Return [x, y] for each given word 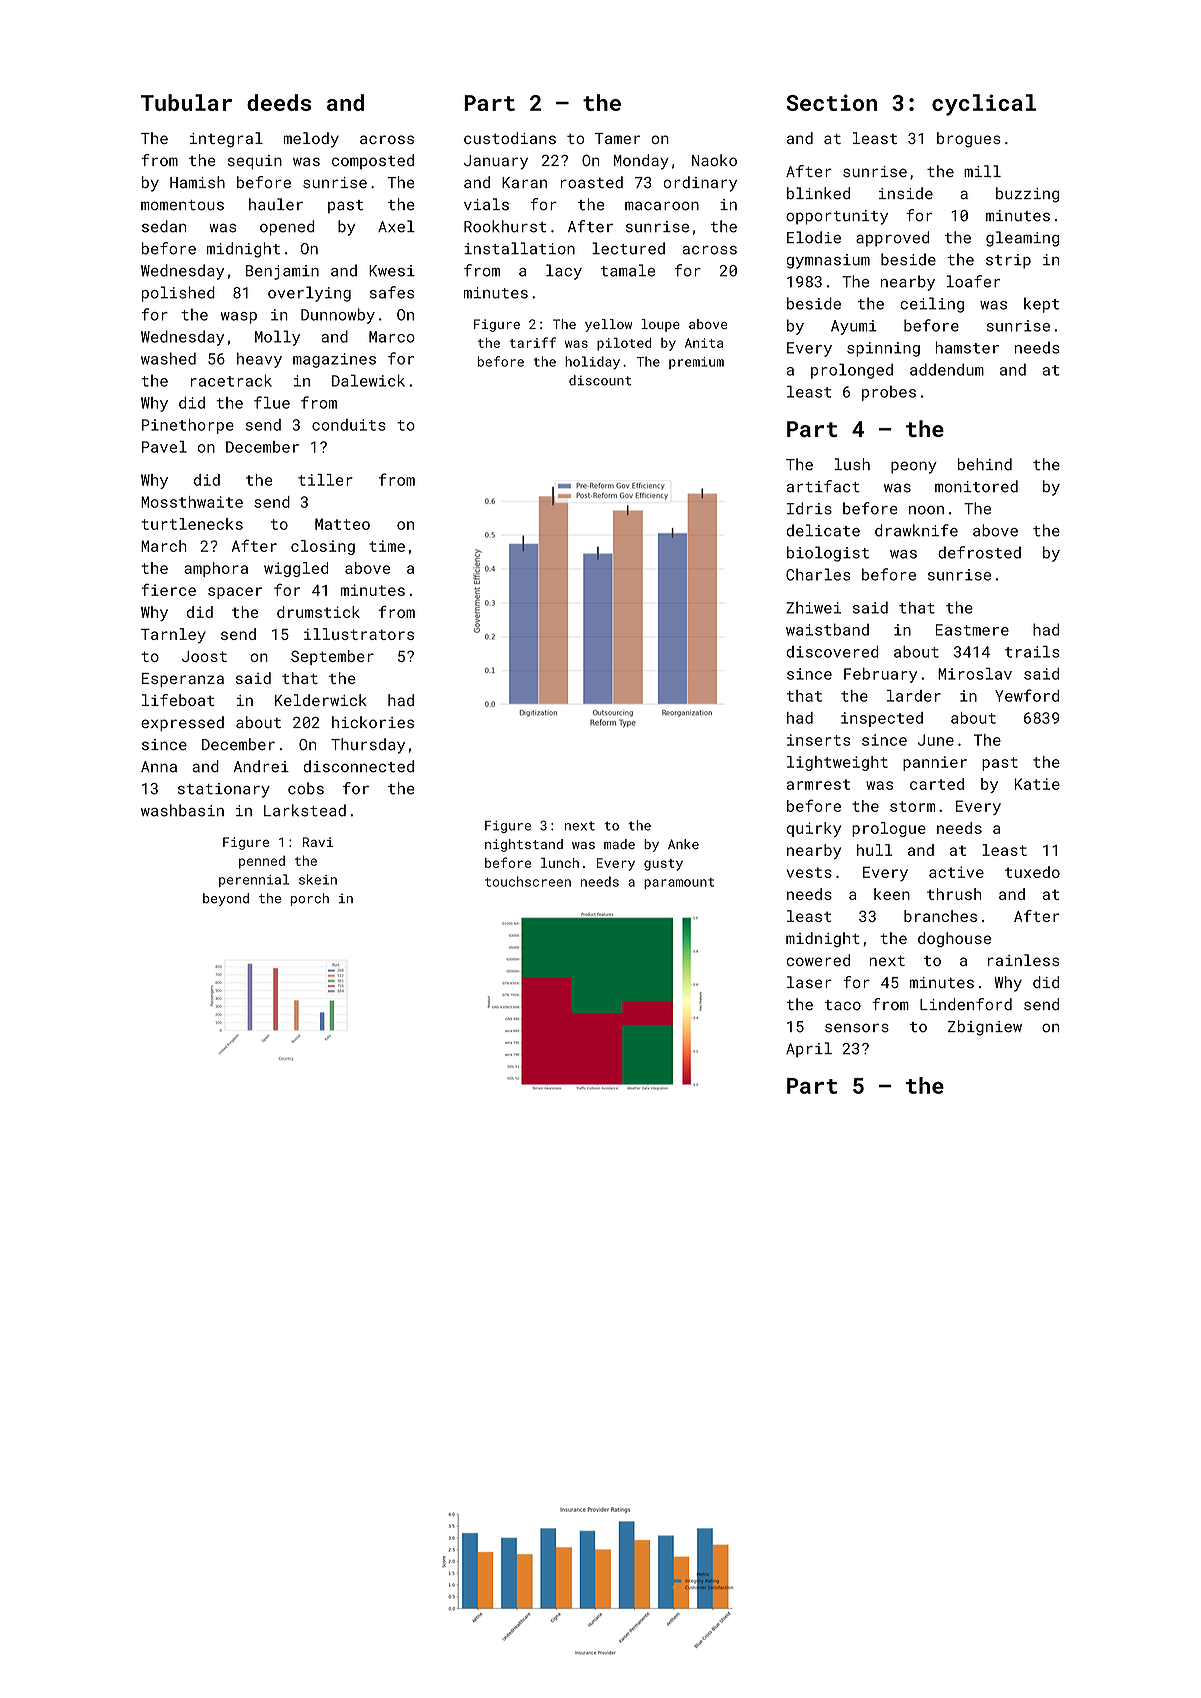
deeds [279, 102]
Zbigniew [985, 1028]
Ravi [318, 842]
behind [985, 464]
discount [600, 380]
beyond [226, 899]
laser [809, 982]
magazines [334, 360]
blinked [818, 193]
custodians [510, 138]
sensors [857, 1028]
